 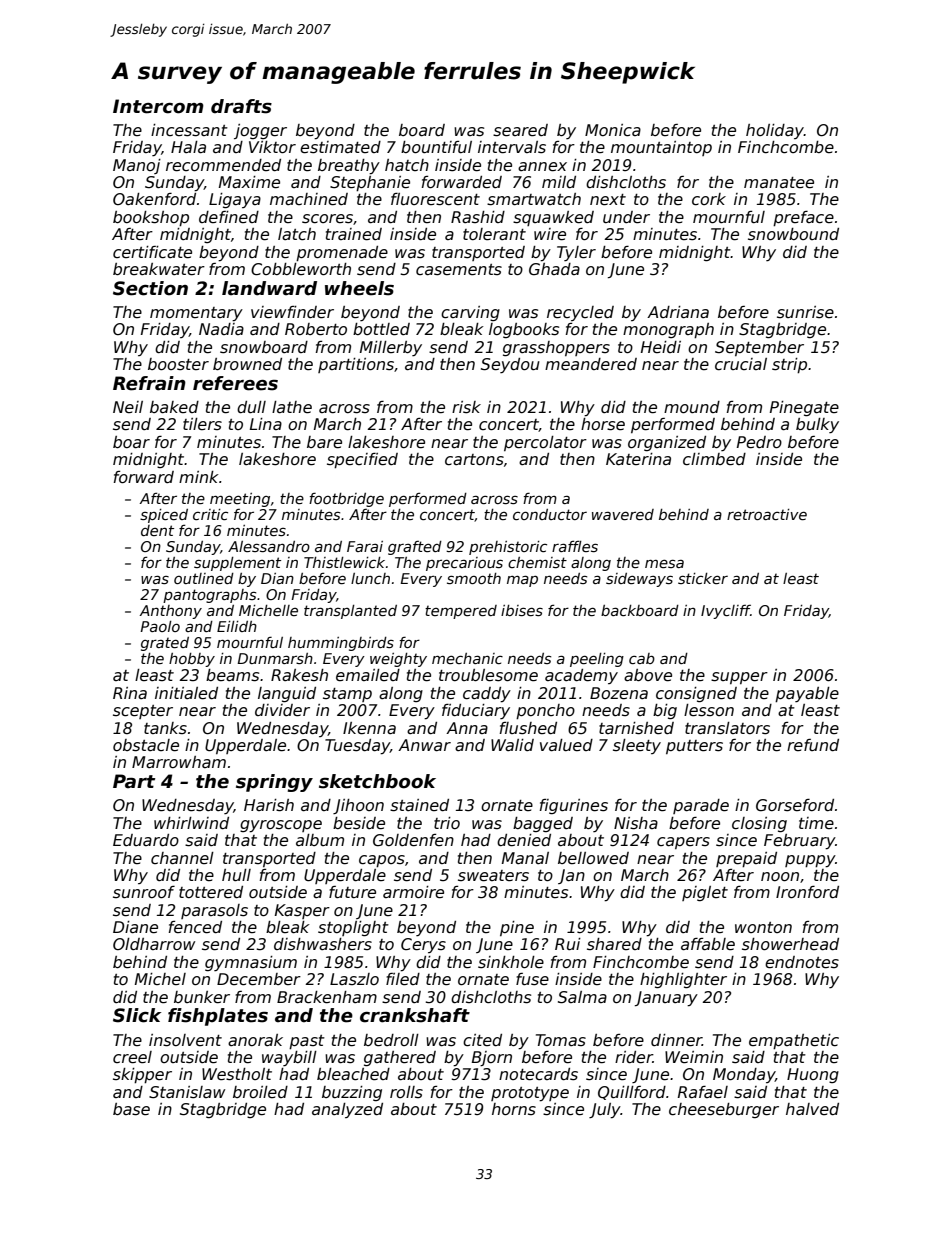 What do you see at coordinates (424, 745) in the screenshot?
I see `Anwar` at bounding box center [424, 745].
